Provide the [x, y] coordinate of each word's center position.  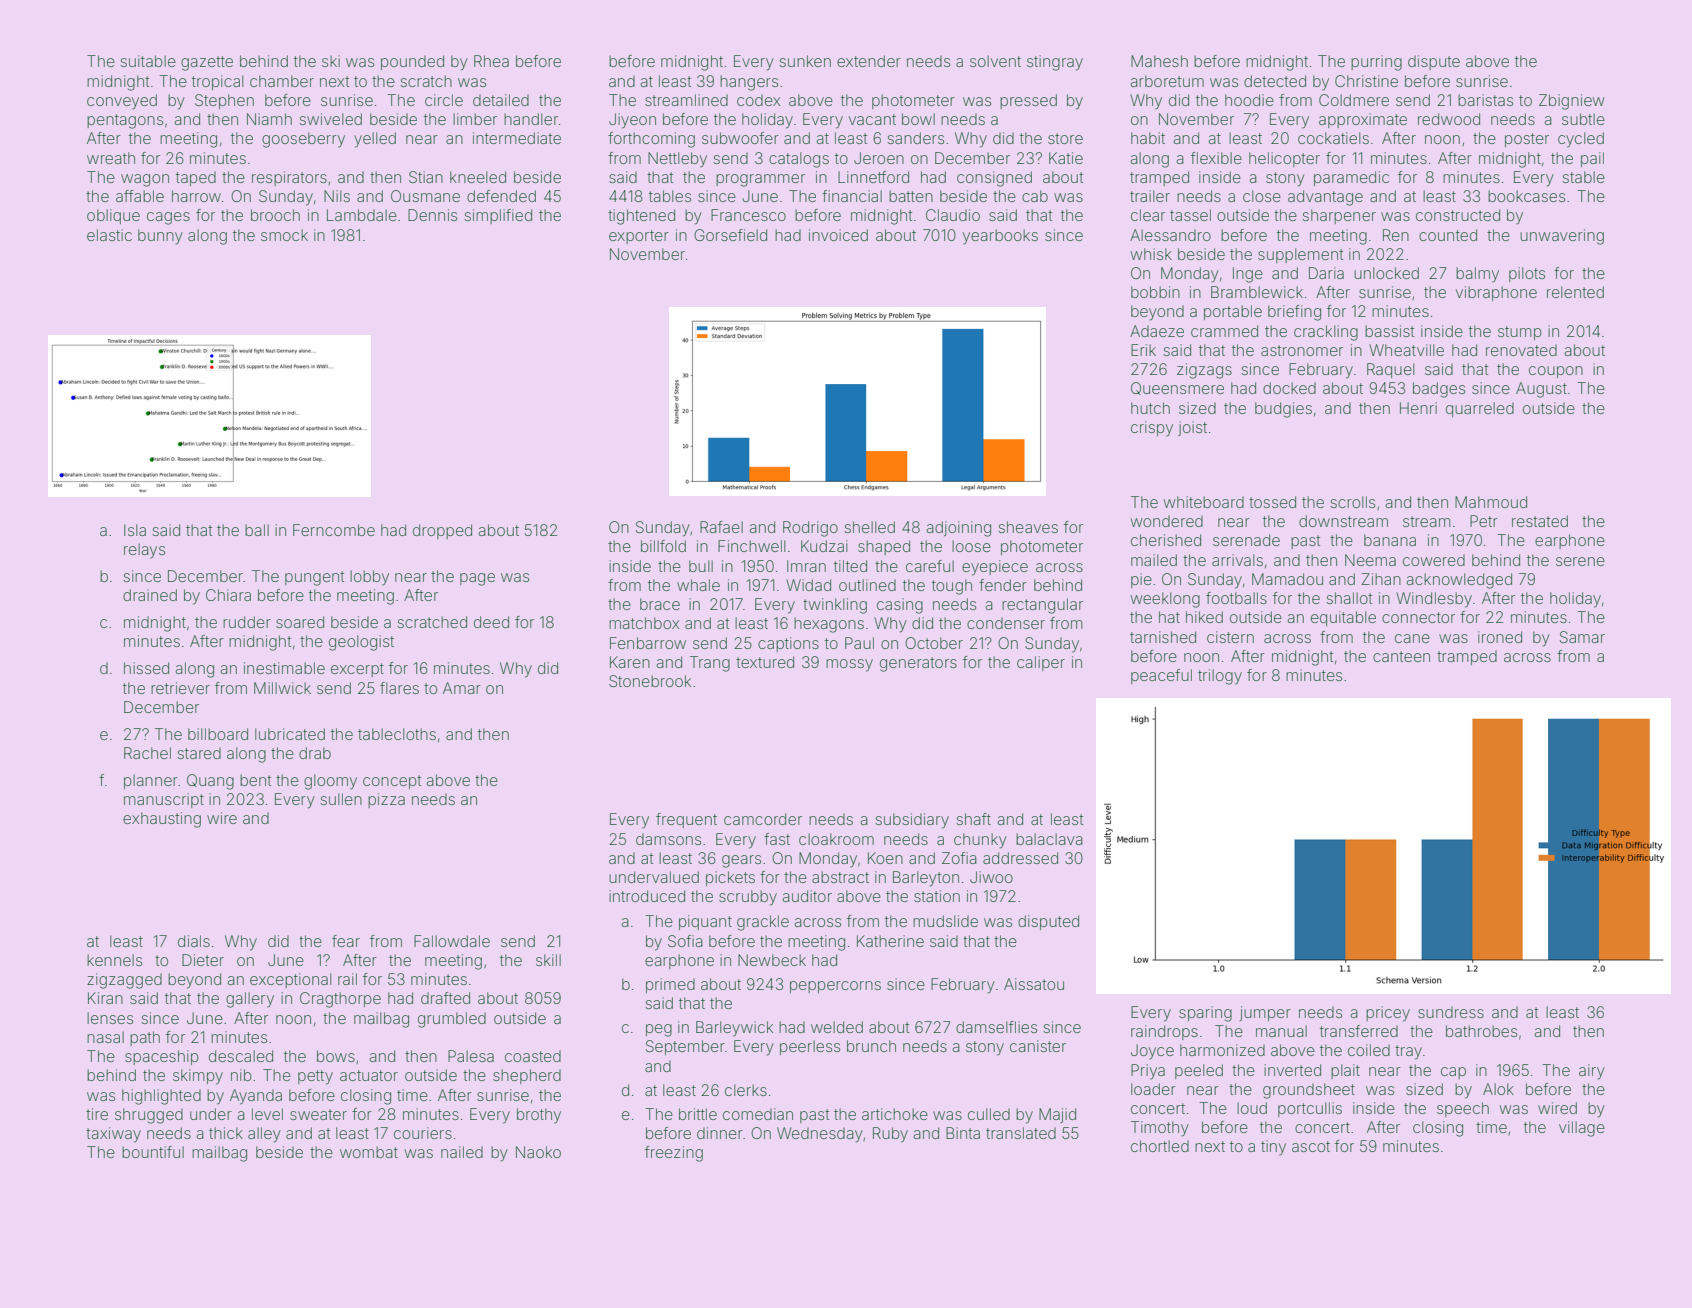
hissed [146, 668]
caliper [1041, 663]
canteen [1401, 656]
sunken [805, 61]
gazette [207, 63]
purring [1376, 63]
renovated [1521, 350]
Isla [135, 530]
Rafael [721, 527]
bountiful [153, 1152]
